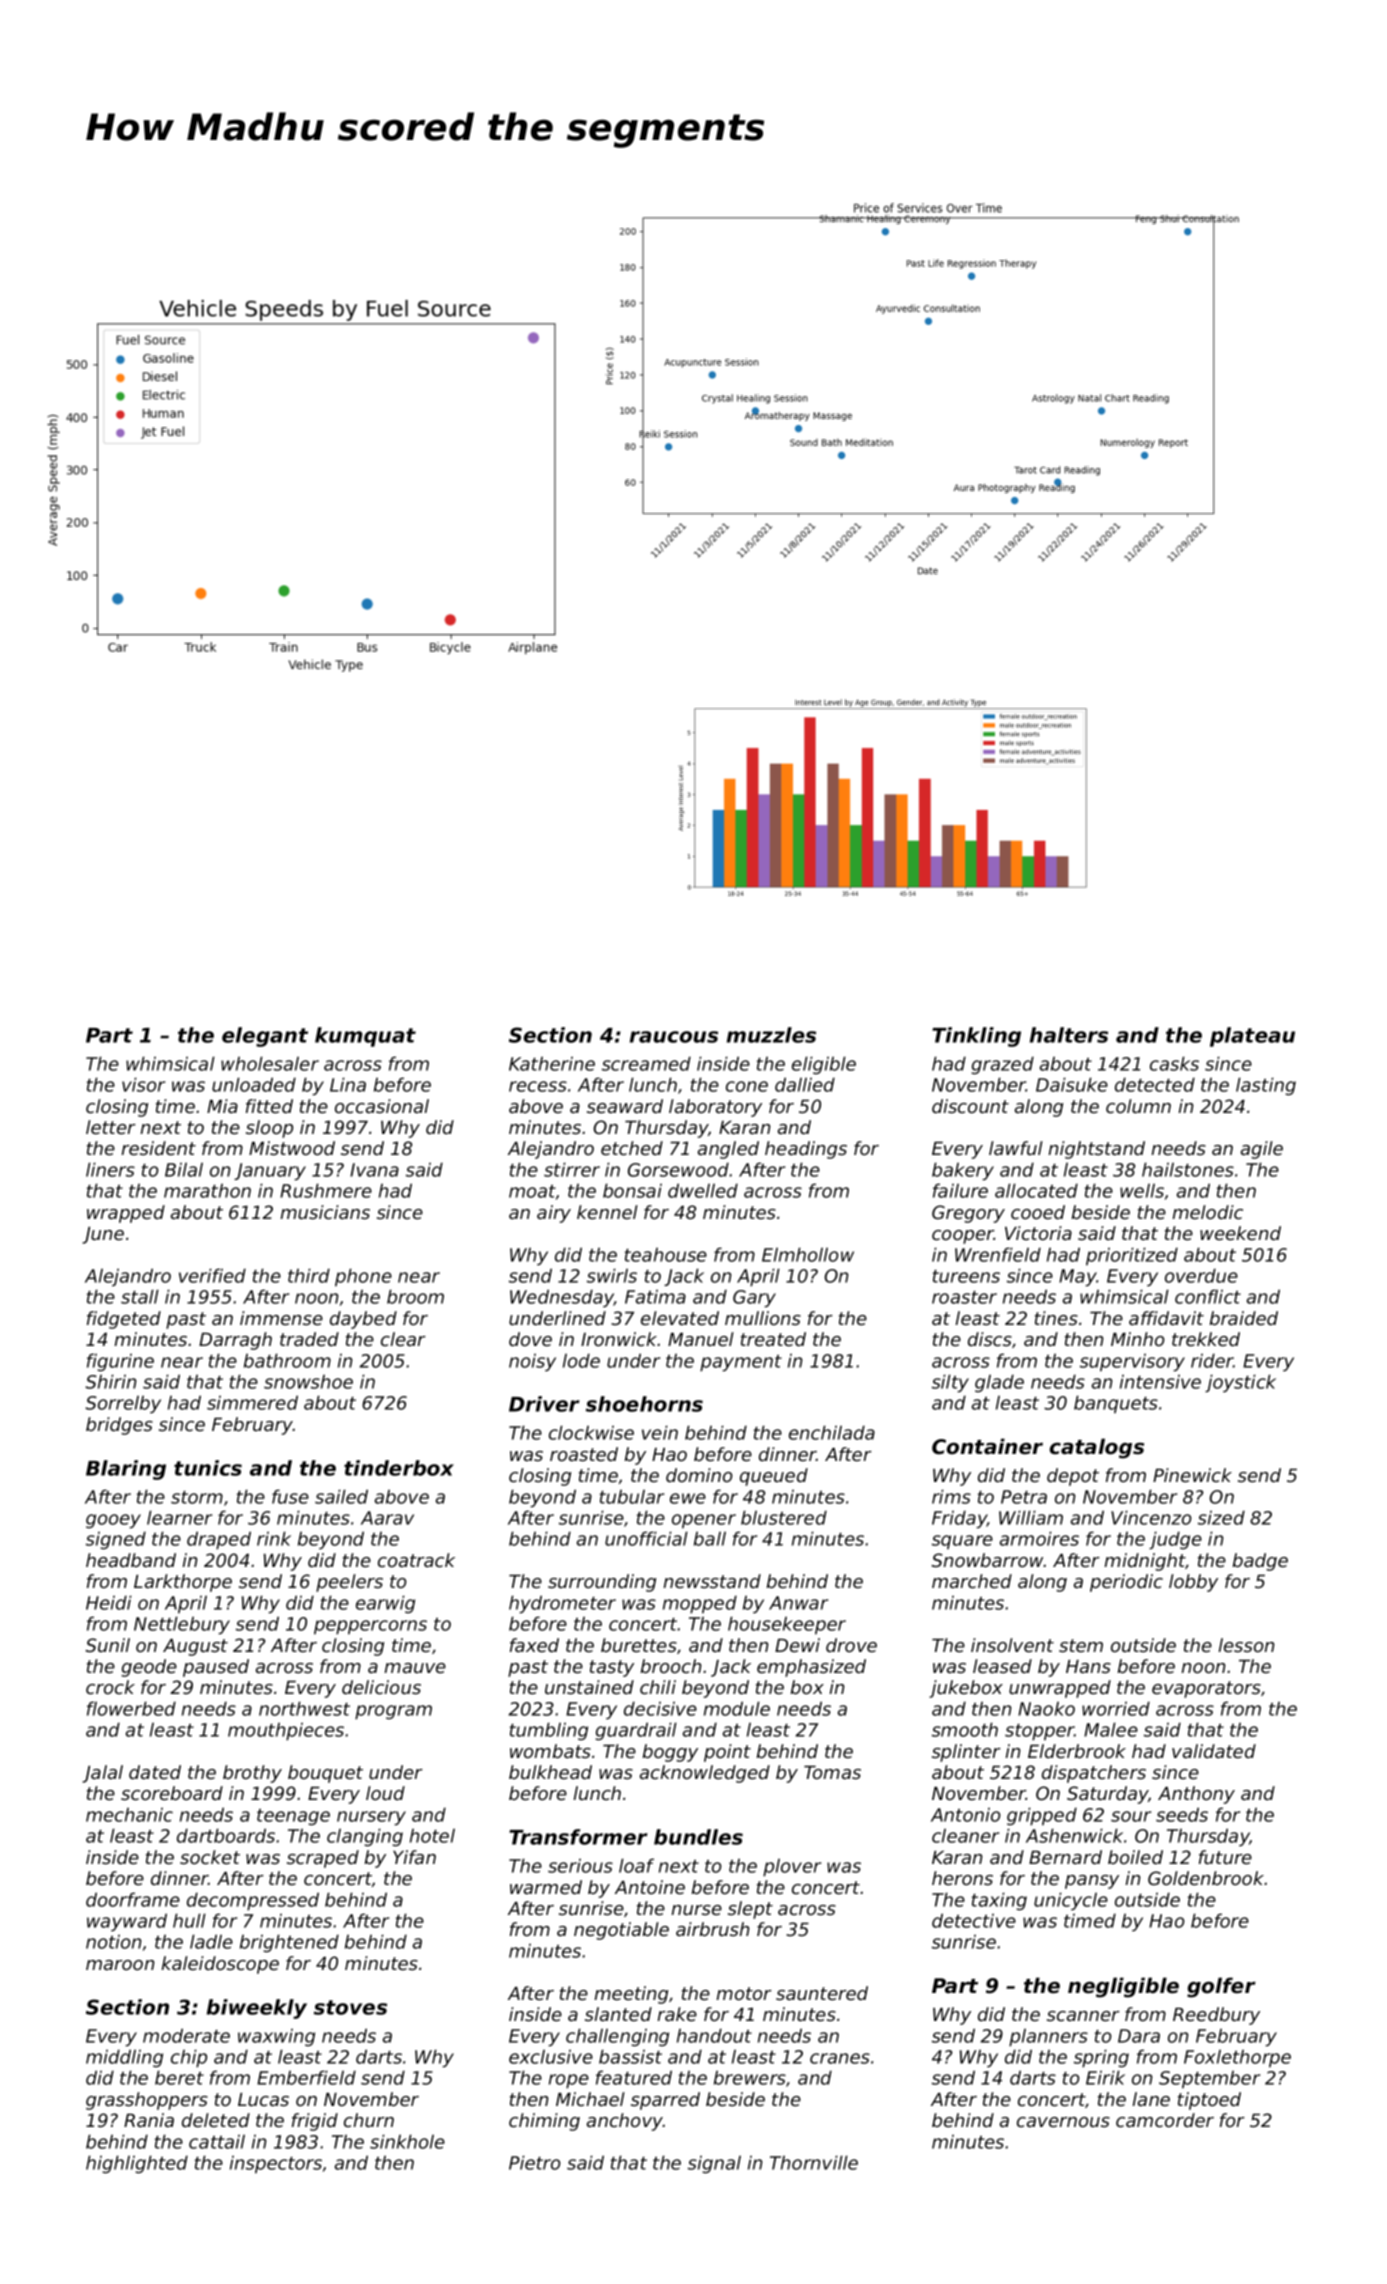  I want to click on Lina, so click(348, 1084).
